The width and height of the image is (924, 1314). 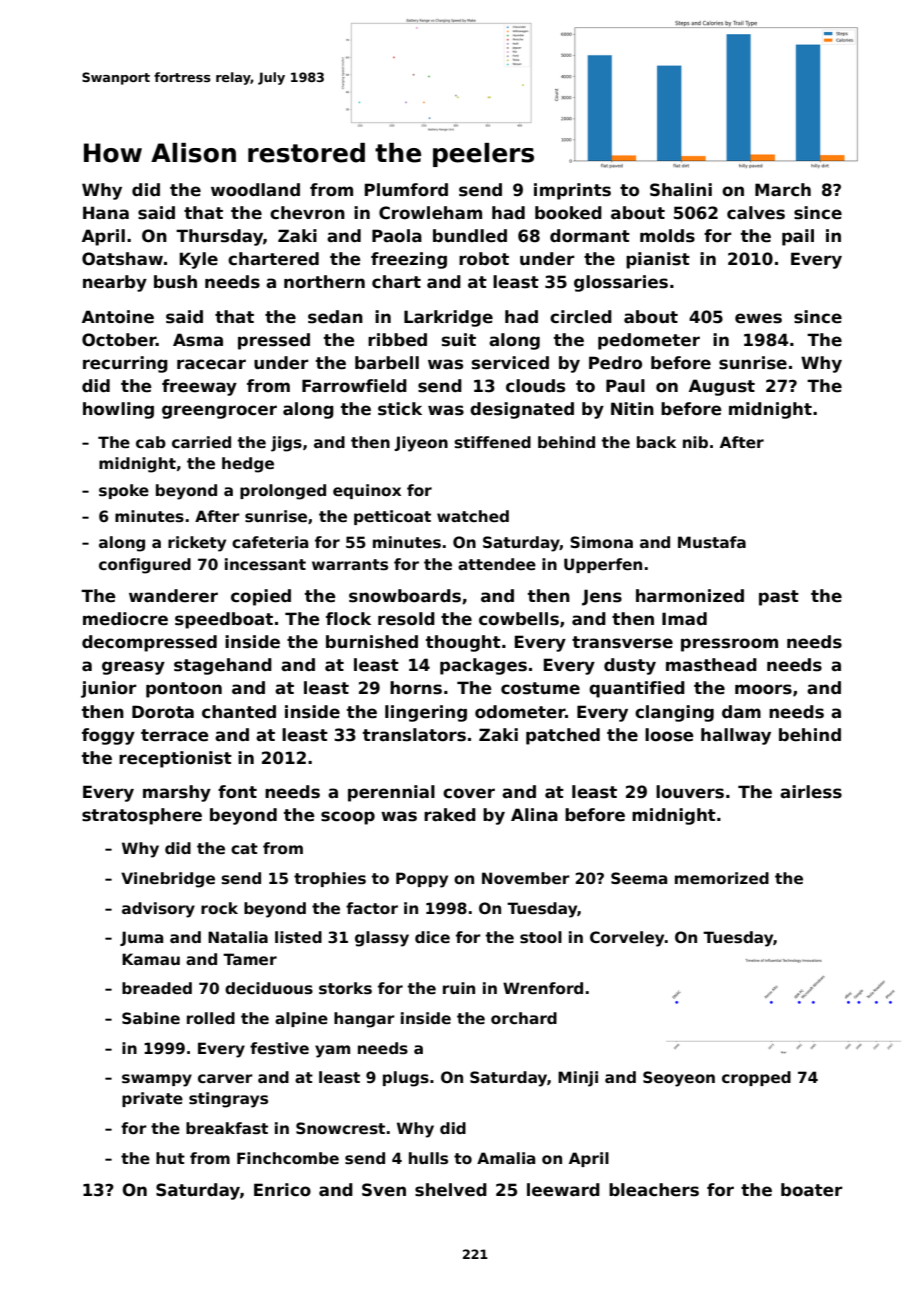 What do you see at coordinates (170, 1158) in the image?
I see `hut` at bounding box center [170, 1158].
